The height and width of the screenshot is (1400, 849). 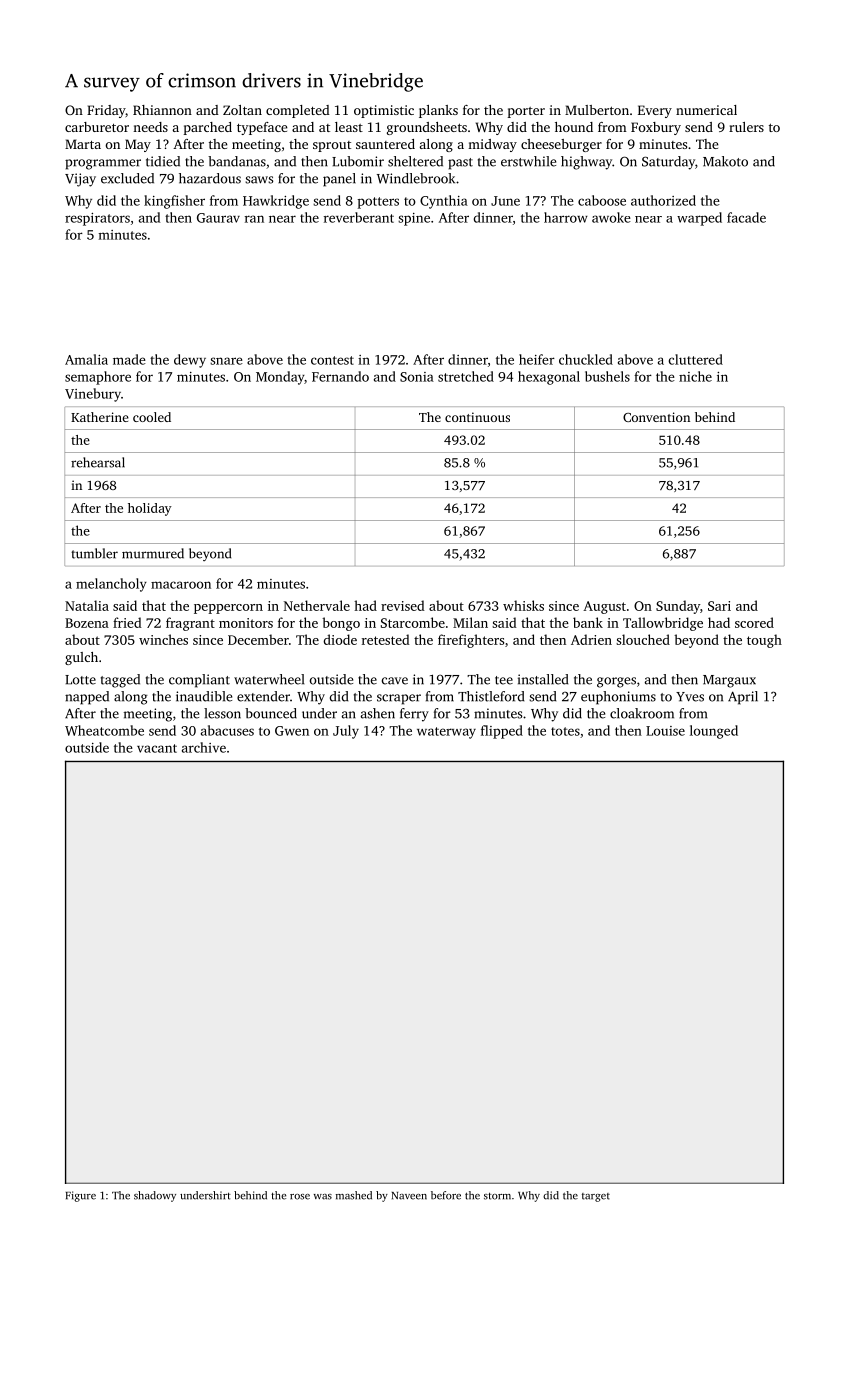 What do you see at coordinates (596, 1197) in the screenshot?
I see `target` at bounding box center [596, 1197].
